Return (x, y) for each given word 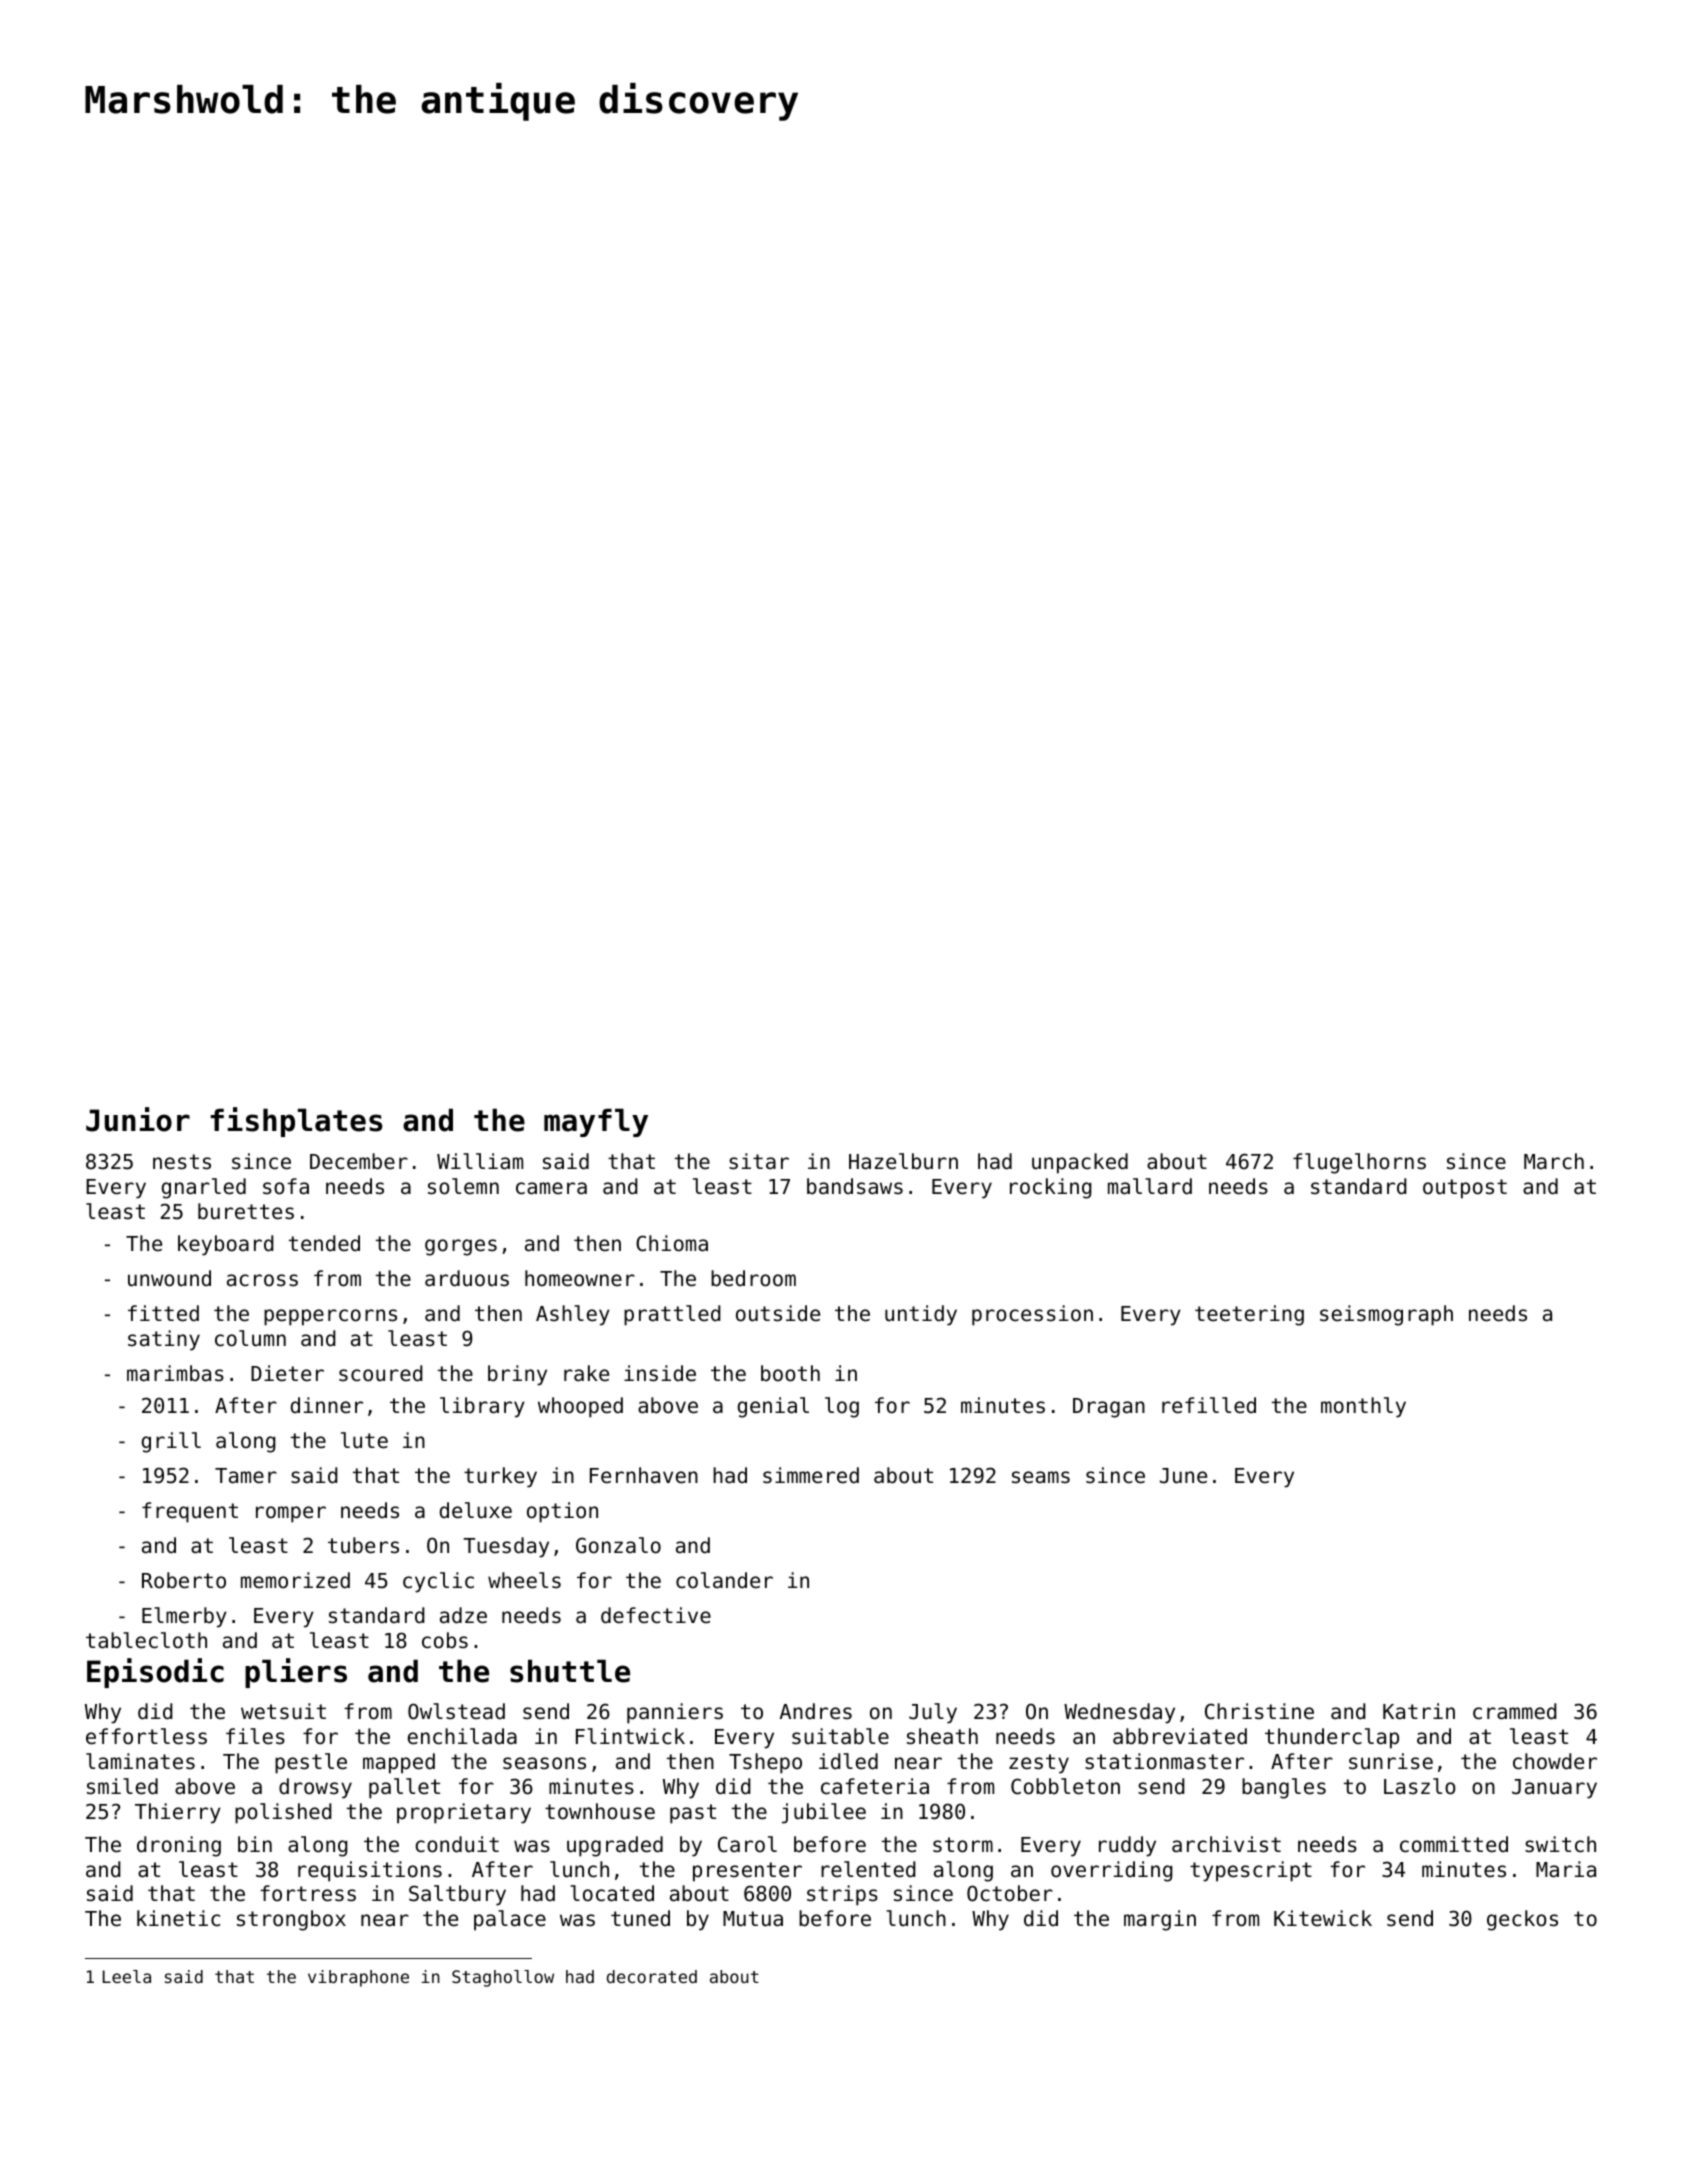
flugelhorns (1359, 1163)
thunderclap (1332, 1738)
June (1183, 1476)
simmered (811, 1475)
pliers (296, 1673)
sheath (942, 1736)
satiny (164, 1340)
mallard (1150, 1186)
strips (842, 1895)
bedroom (753, 1278)
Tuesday (506, 1547)
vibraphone (358, 1978)
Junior (138, 1119)
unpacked (1080, 1163)
